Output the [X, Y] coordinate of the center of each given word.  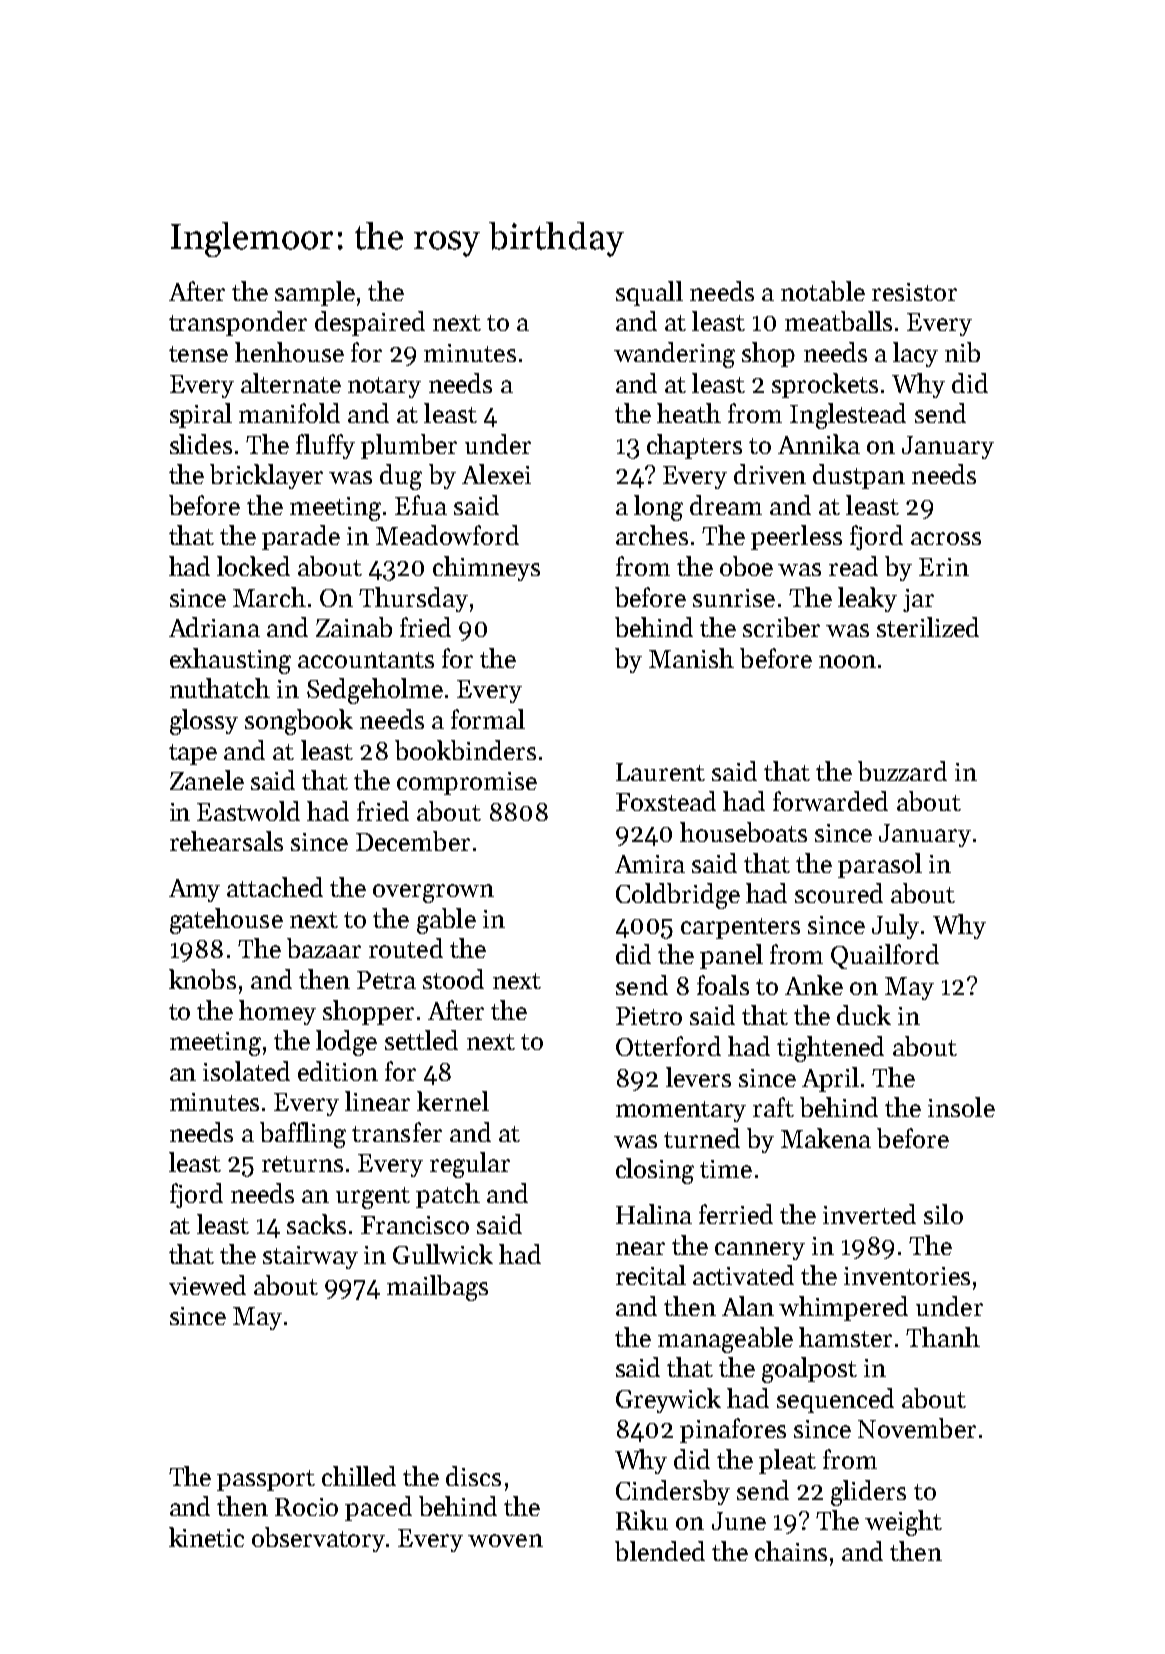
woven [505, 1540]
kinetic [206, 1537]
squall [649, 293]
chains [791, 1551]
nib [962, 352]
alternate [291, 383]
